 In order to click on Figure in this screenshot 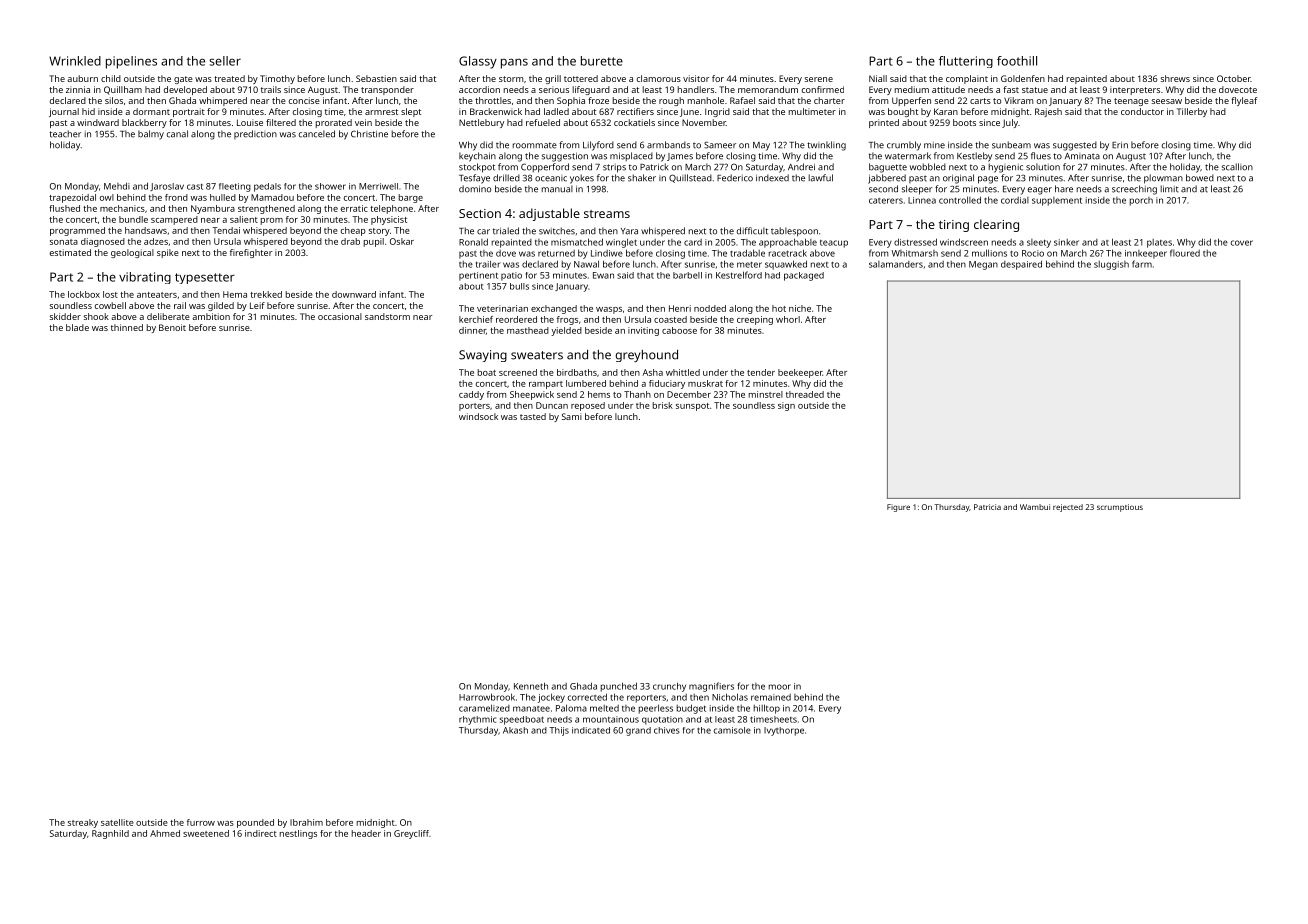, I will do `click(898, 508)`.
